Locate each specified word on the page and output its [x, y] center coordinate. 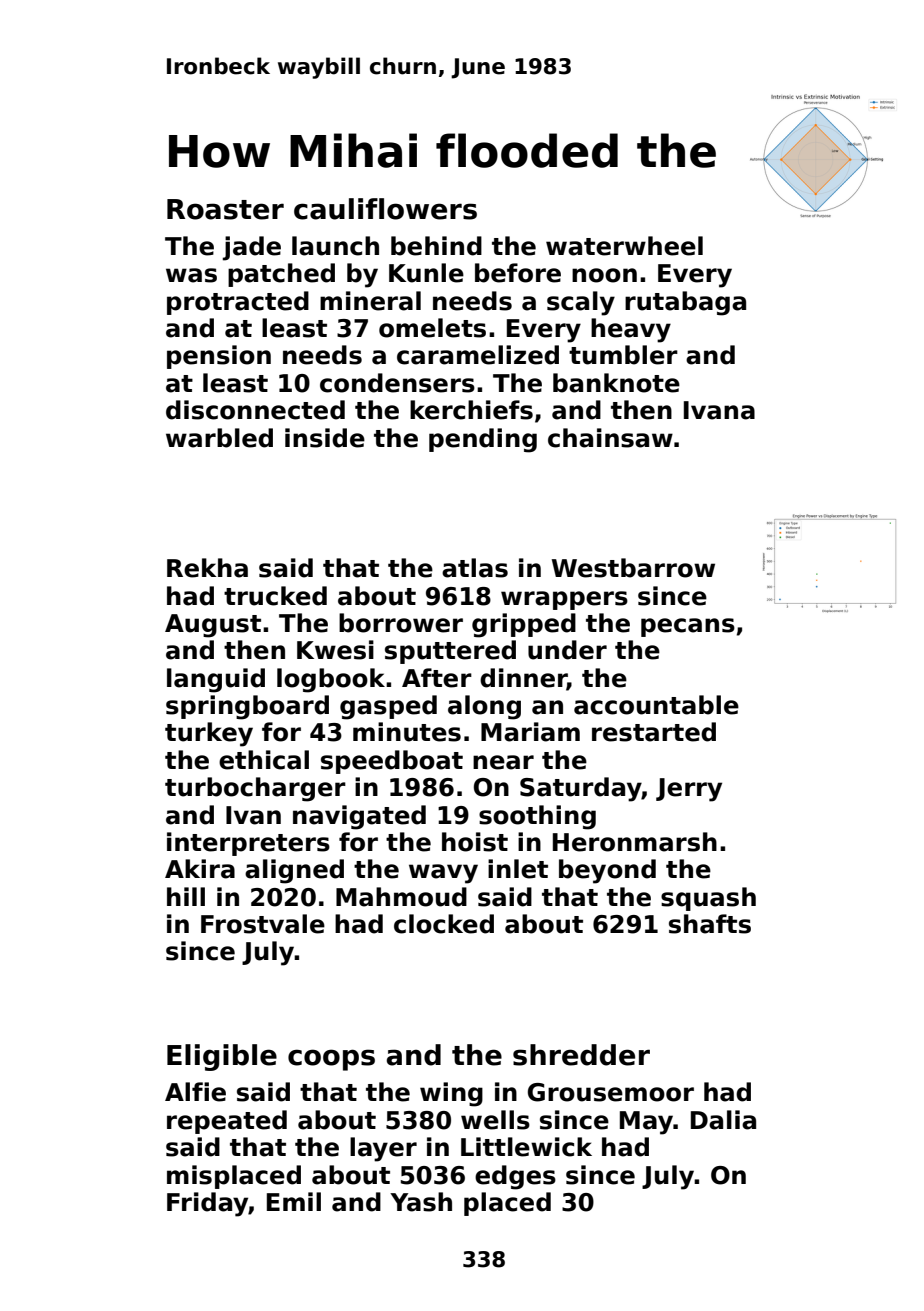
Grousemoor [611, 1092]
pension [219, 357]
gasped [388, 707]
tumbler [623, 355]
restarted [654, 732]
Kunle [426, 273]
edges [515, 1177]
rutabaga [685, 303]
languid [216, 680]
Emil [294, 1201]
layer [383, 1149]
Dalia [723, 1120]
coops [331, 1060]
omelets [432, 328]
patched [281, 275]
